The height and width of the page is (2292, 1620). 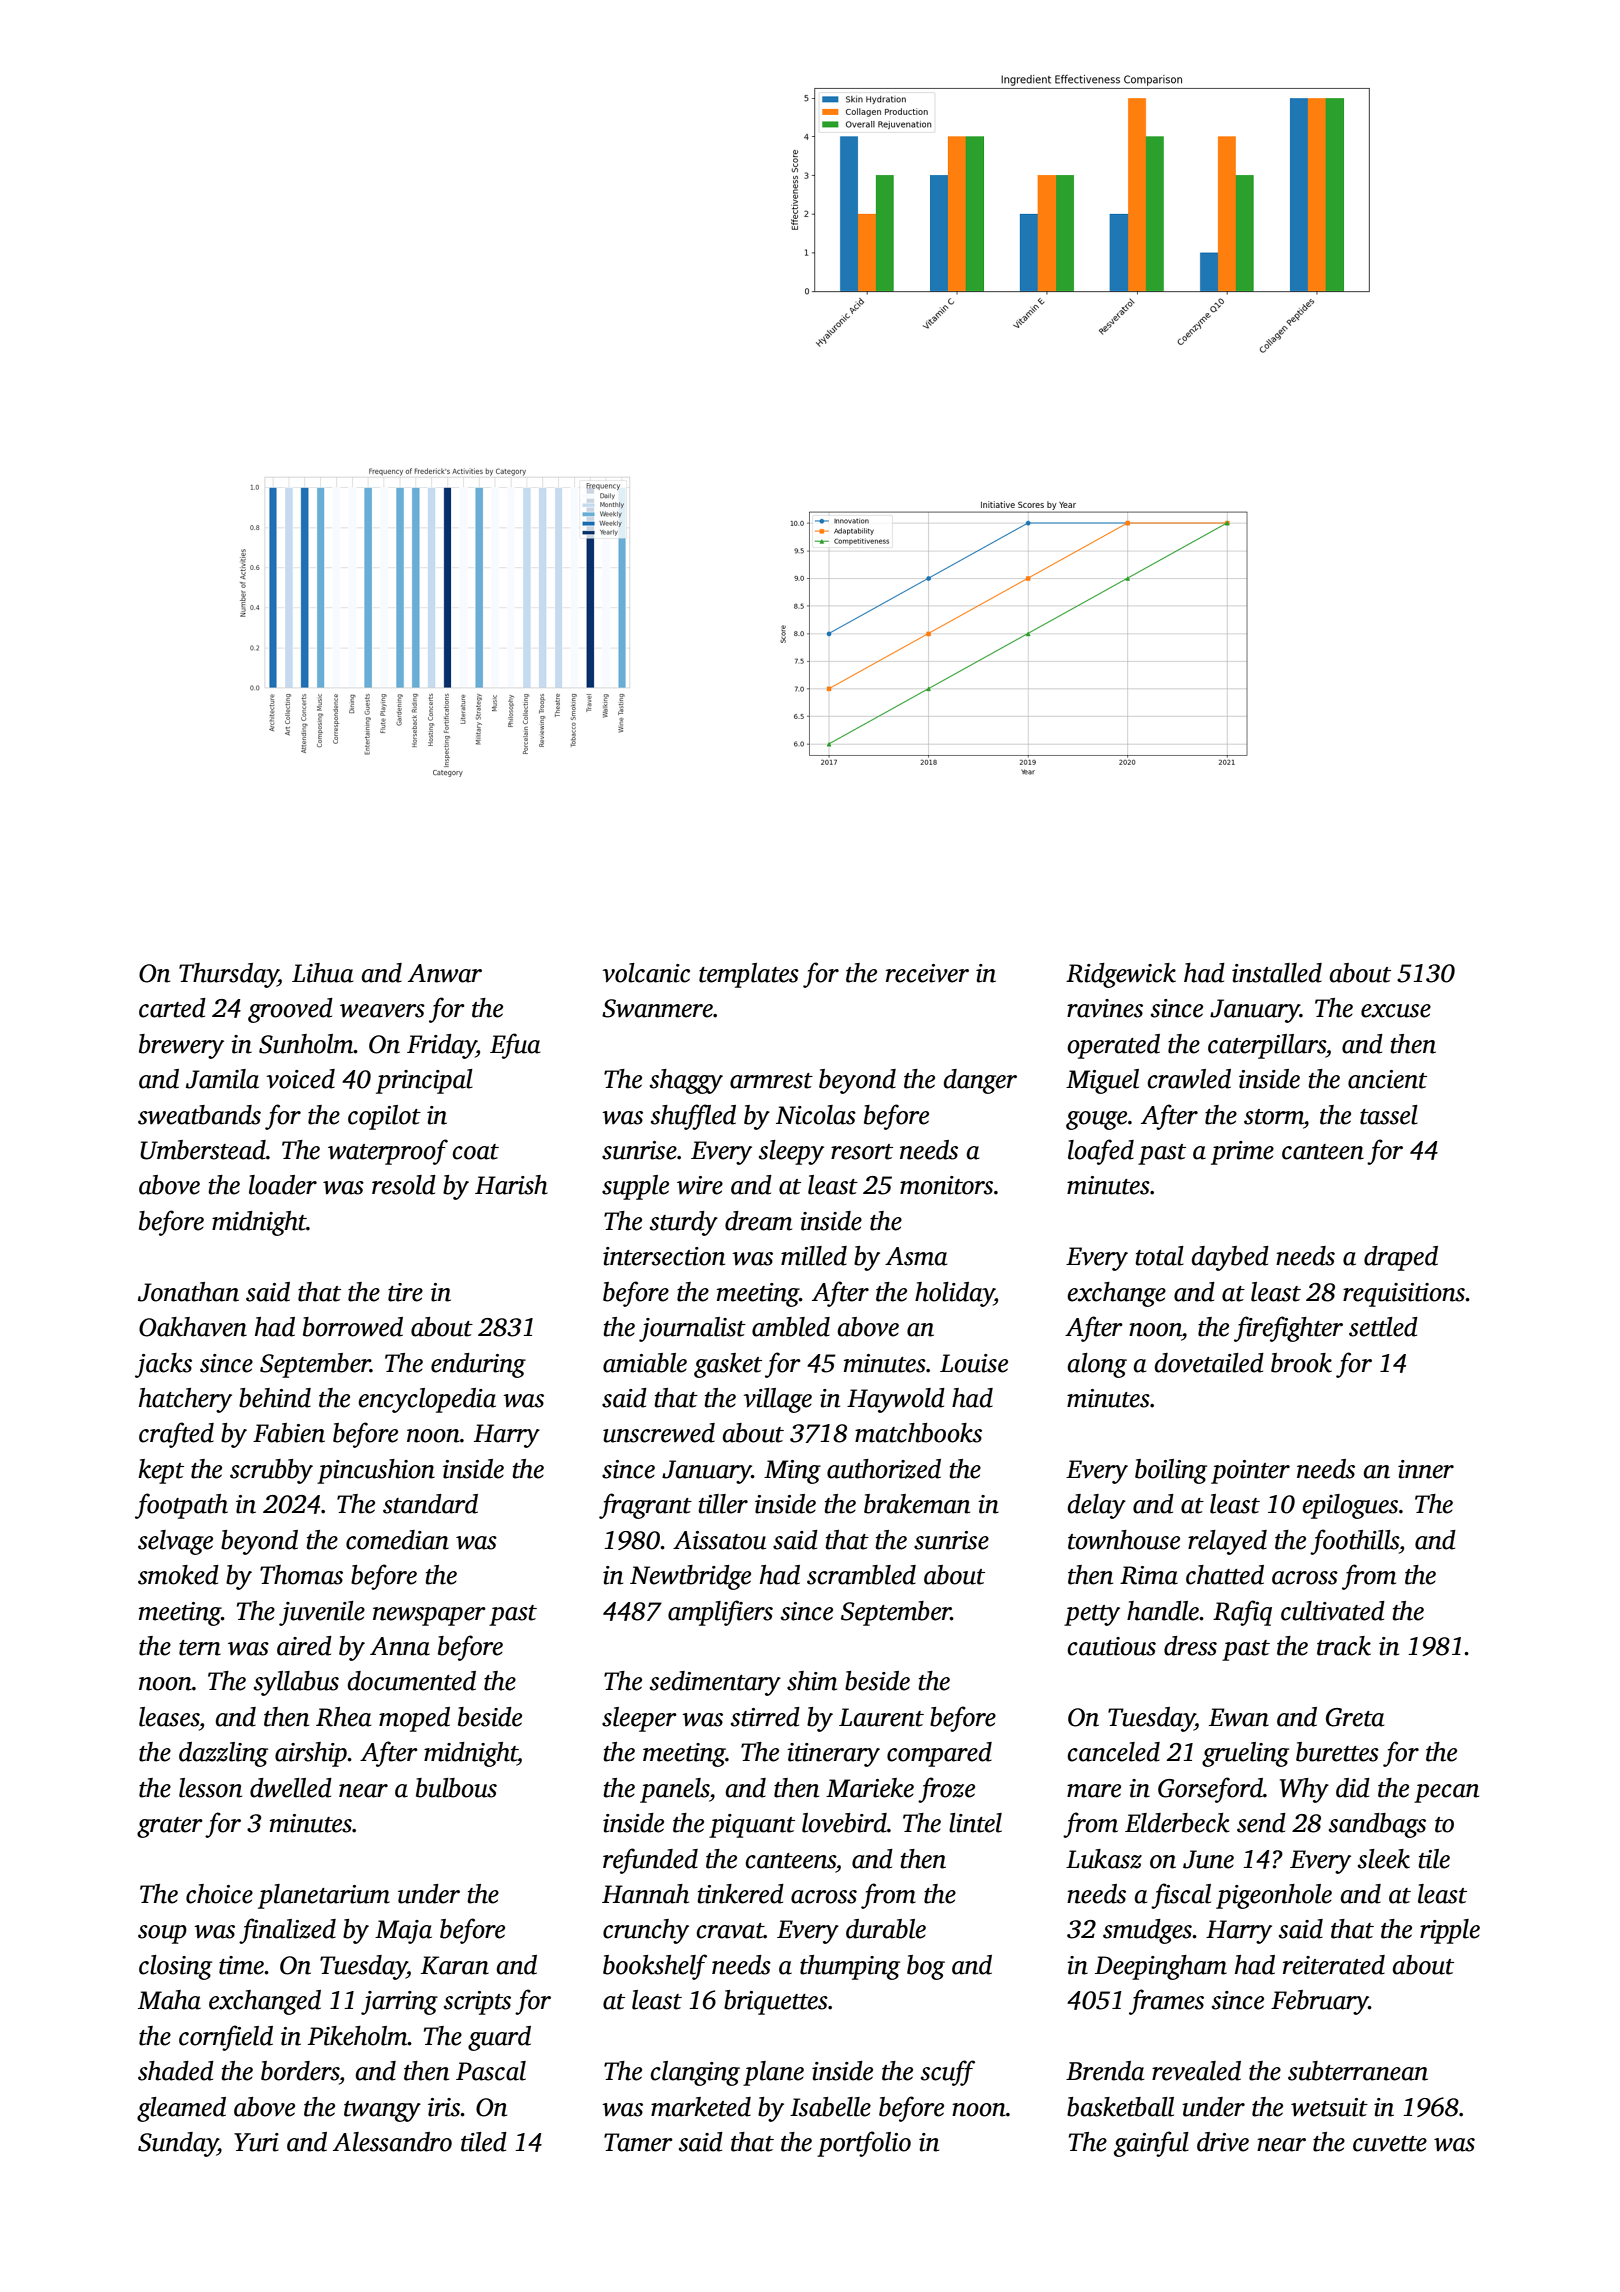 I want to click on amiable, so click(x=645, y=1363).
